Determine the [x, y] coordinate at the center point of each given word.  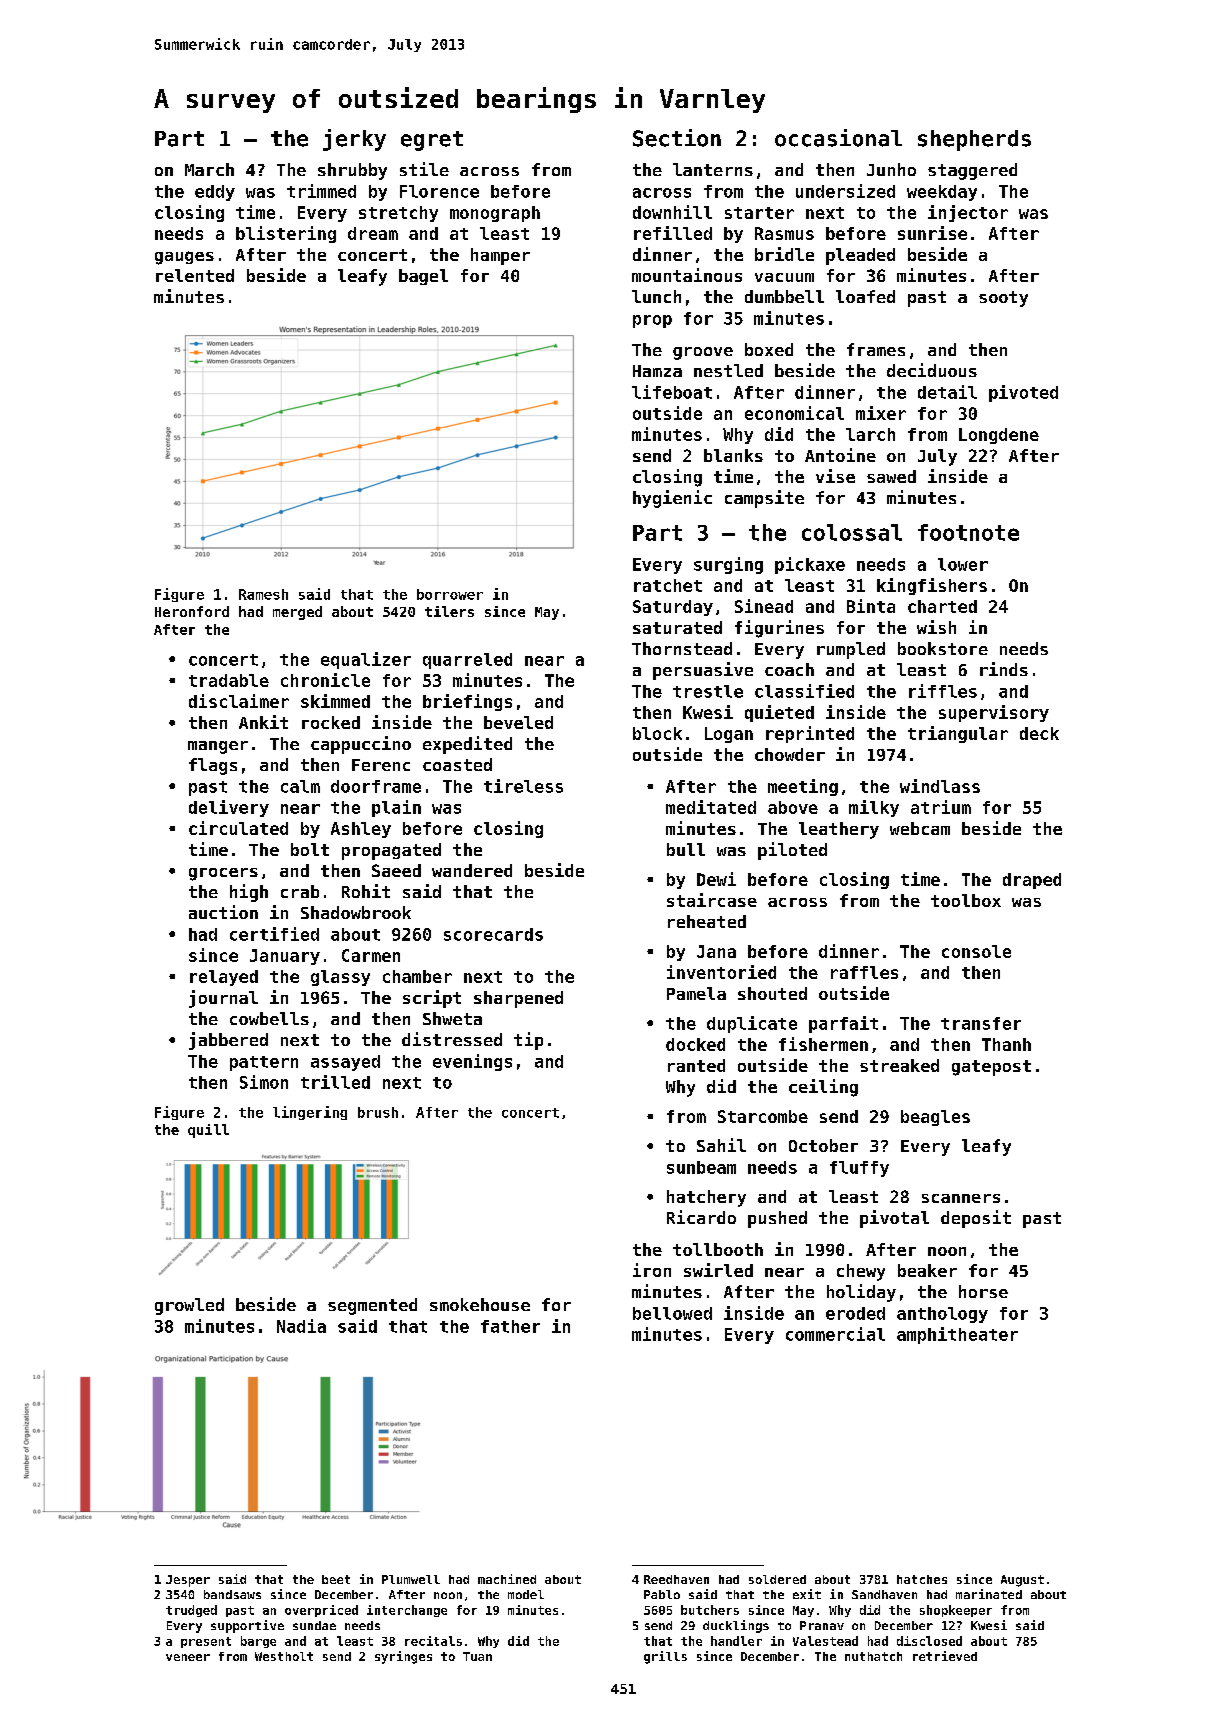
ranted [696, 1065]
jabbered [228, 1041]
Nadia [301, 1326]
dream [373, 233]
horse [983, 1291]
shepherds [974, 140]
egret [432, 141]
